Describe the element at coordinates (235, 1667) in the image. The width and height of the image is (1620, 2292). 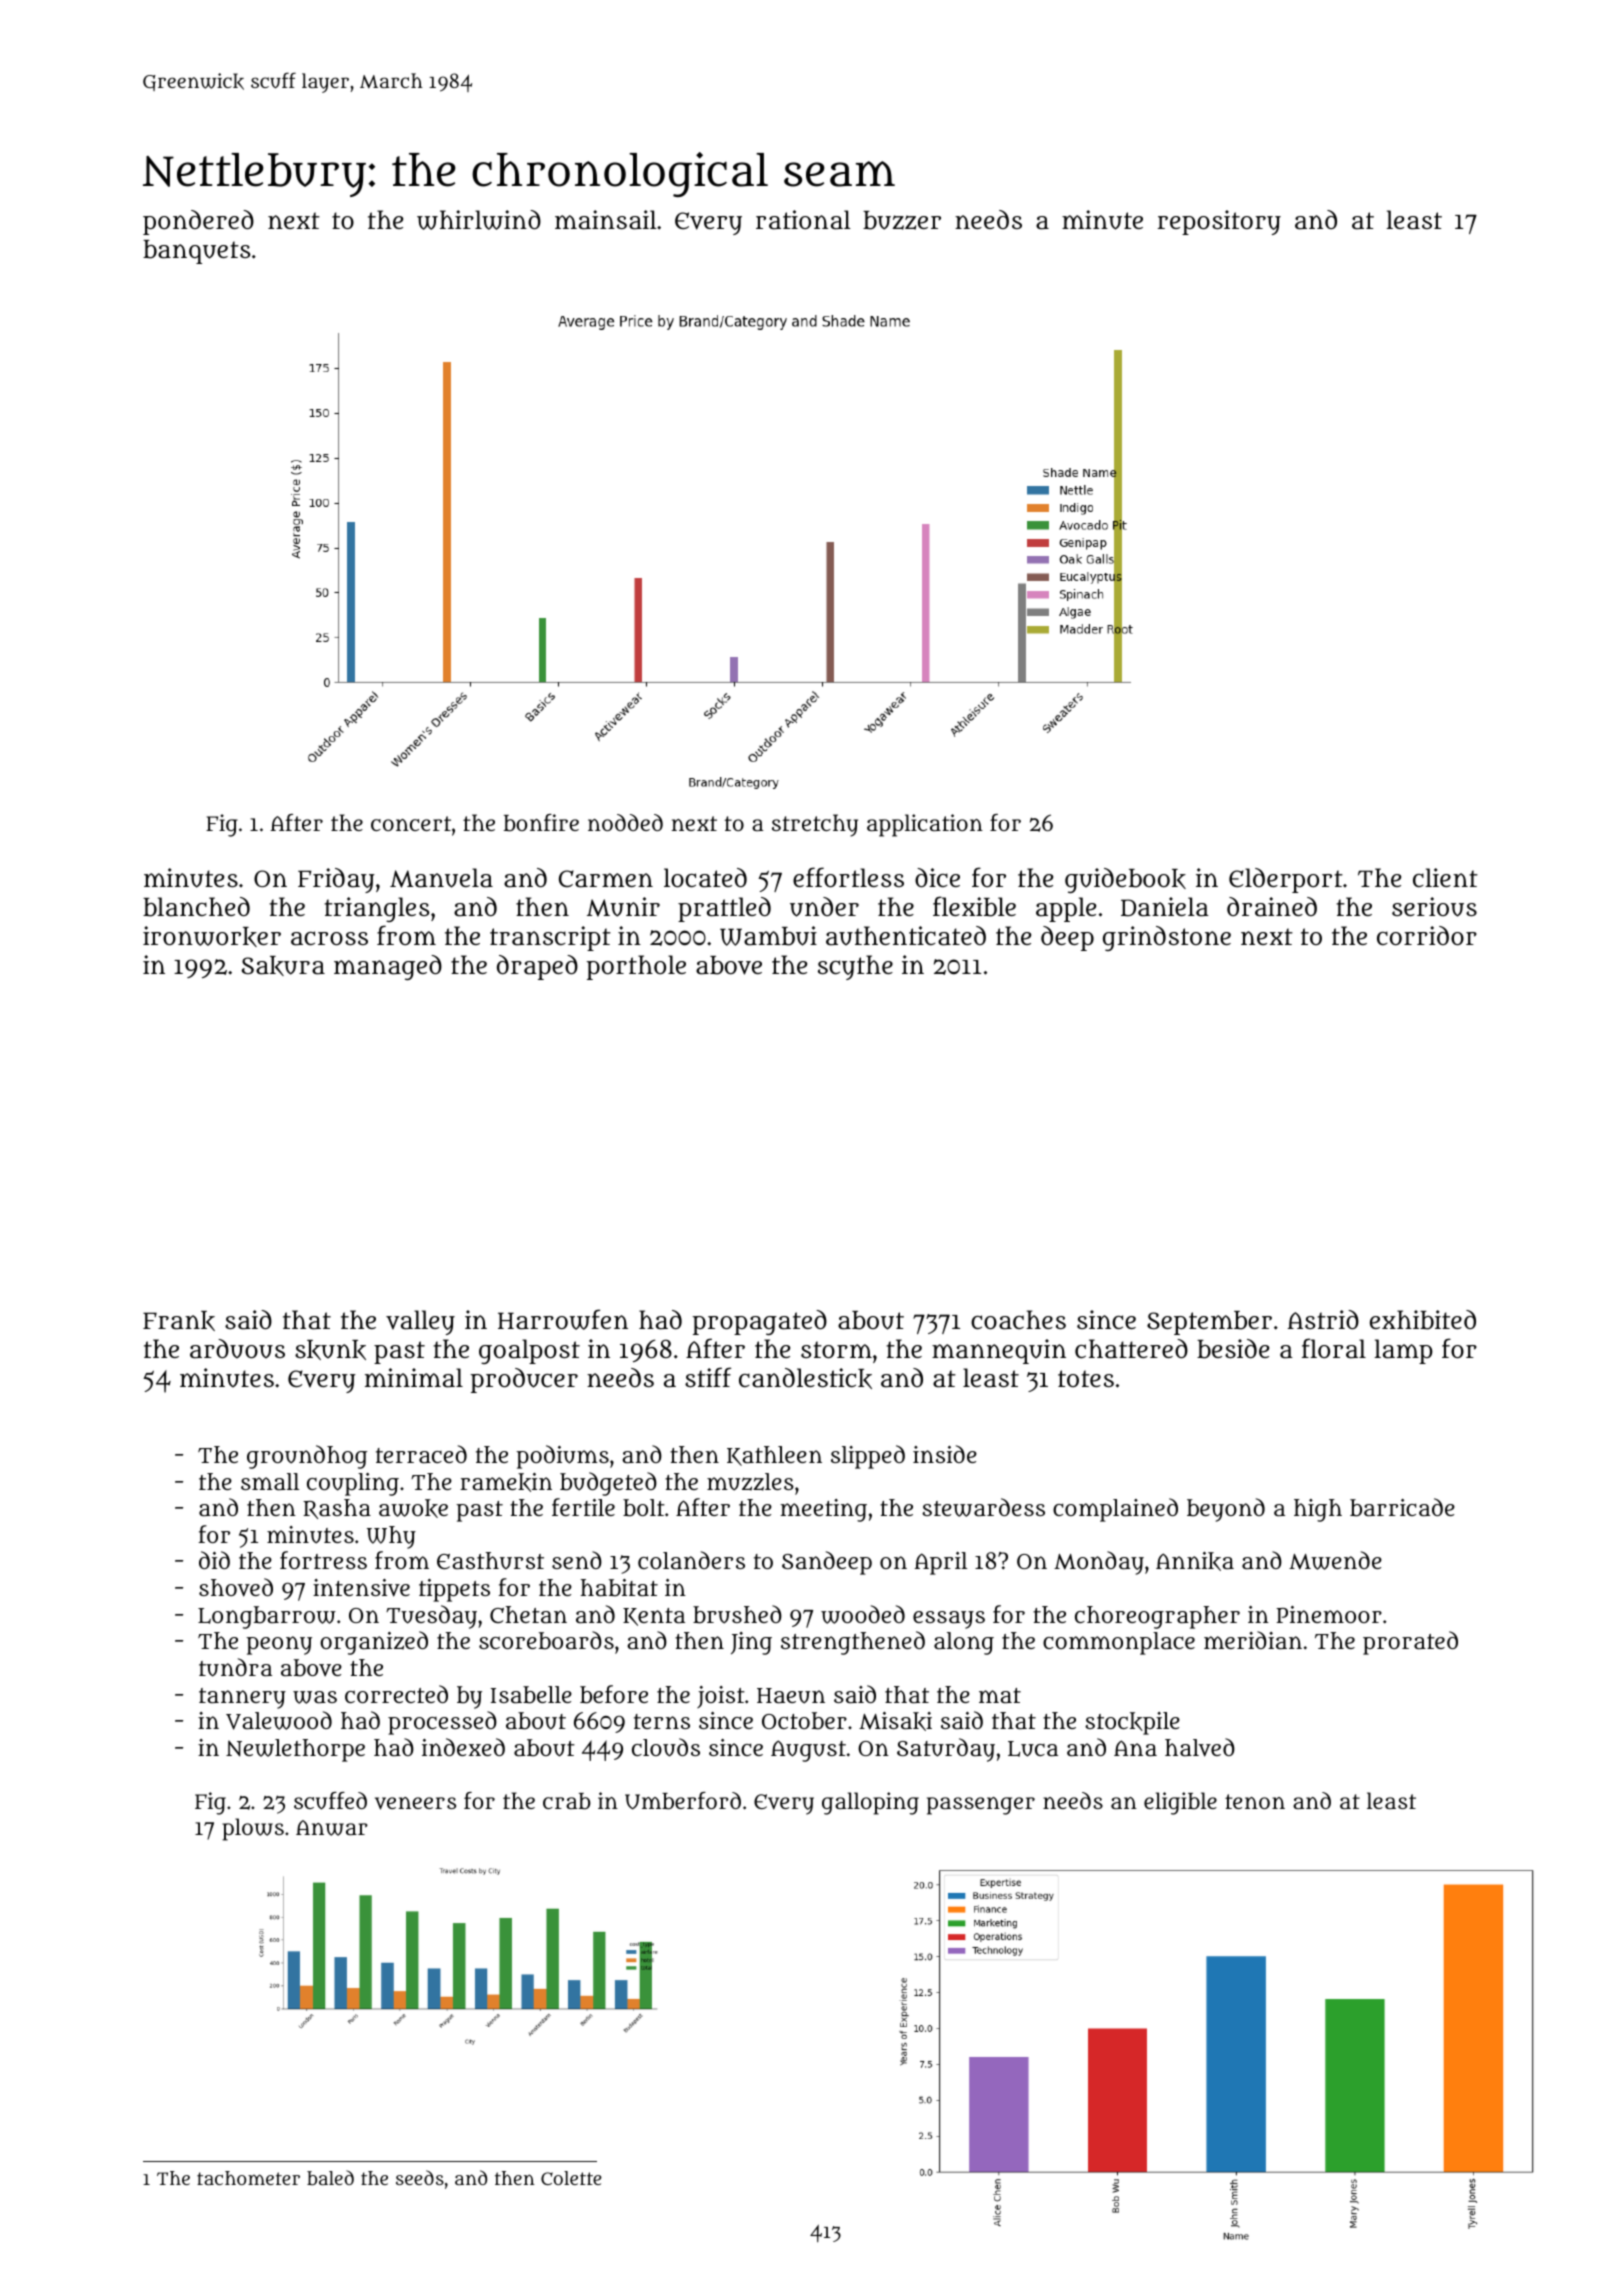
I see `tundra` at that location.
